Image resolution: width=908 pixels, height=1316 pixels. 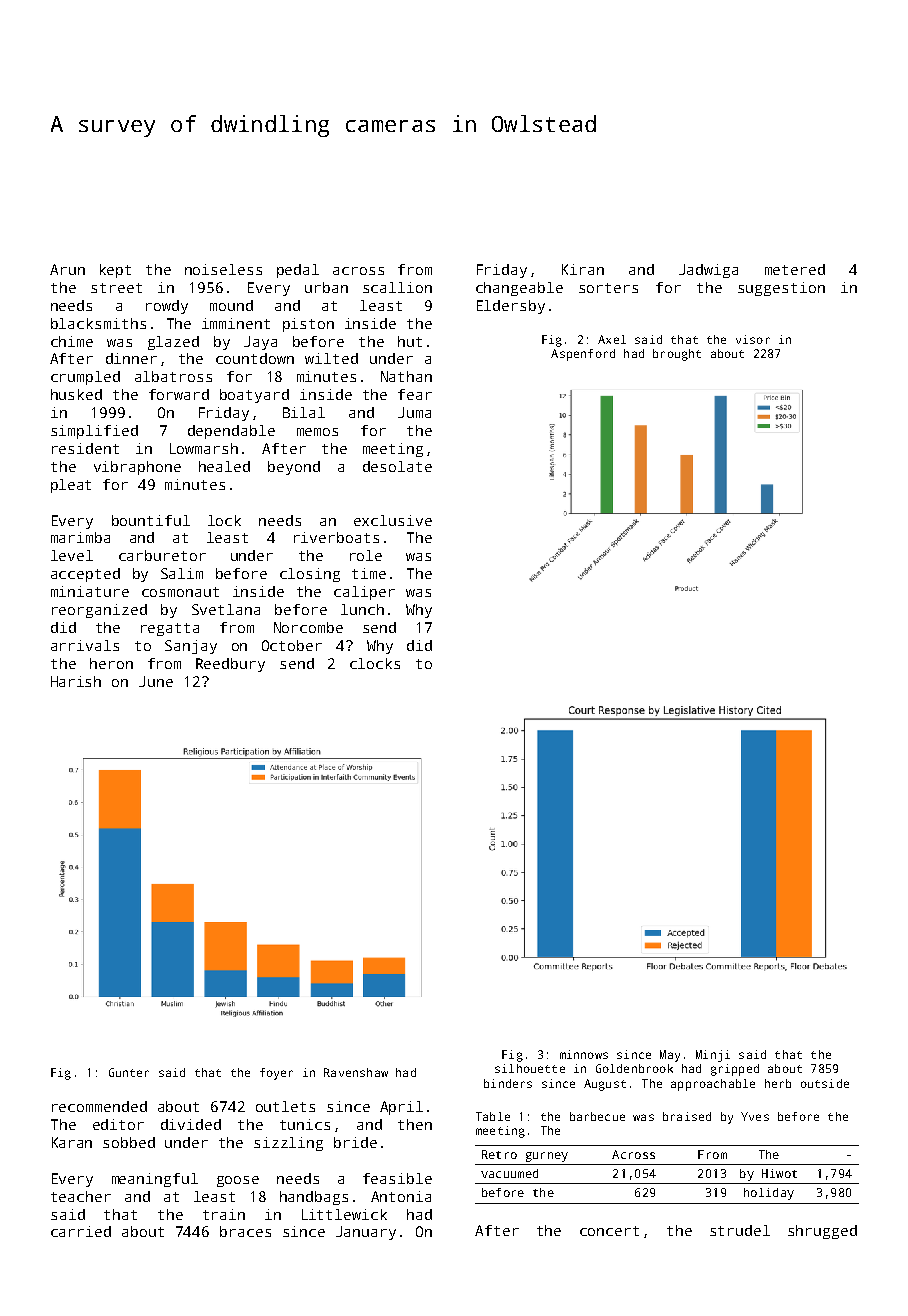 What do you see at coordinates (753, 339) in the screenshot?
I see `visor` at bounding box center [753, 339].
